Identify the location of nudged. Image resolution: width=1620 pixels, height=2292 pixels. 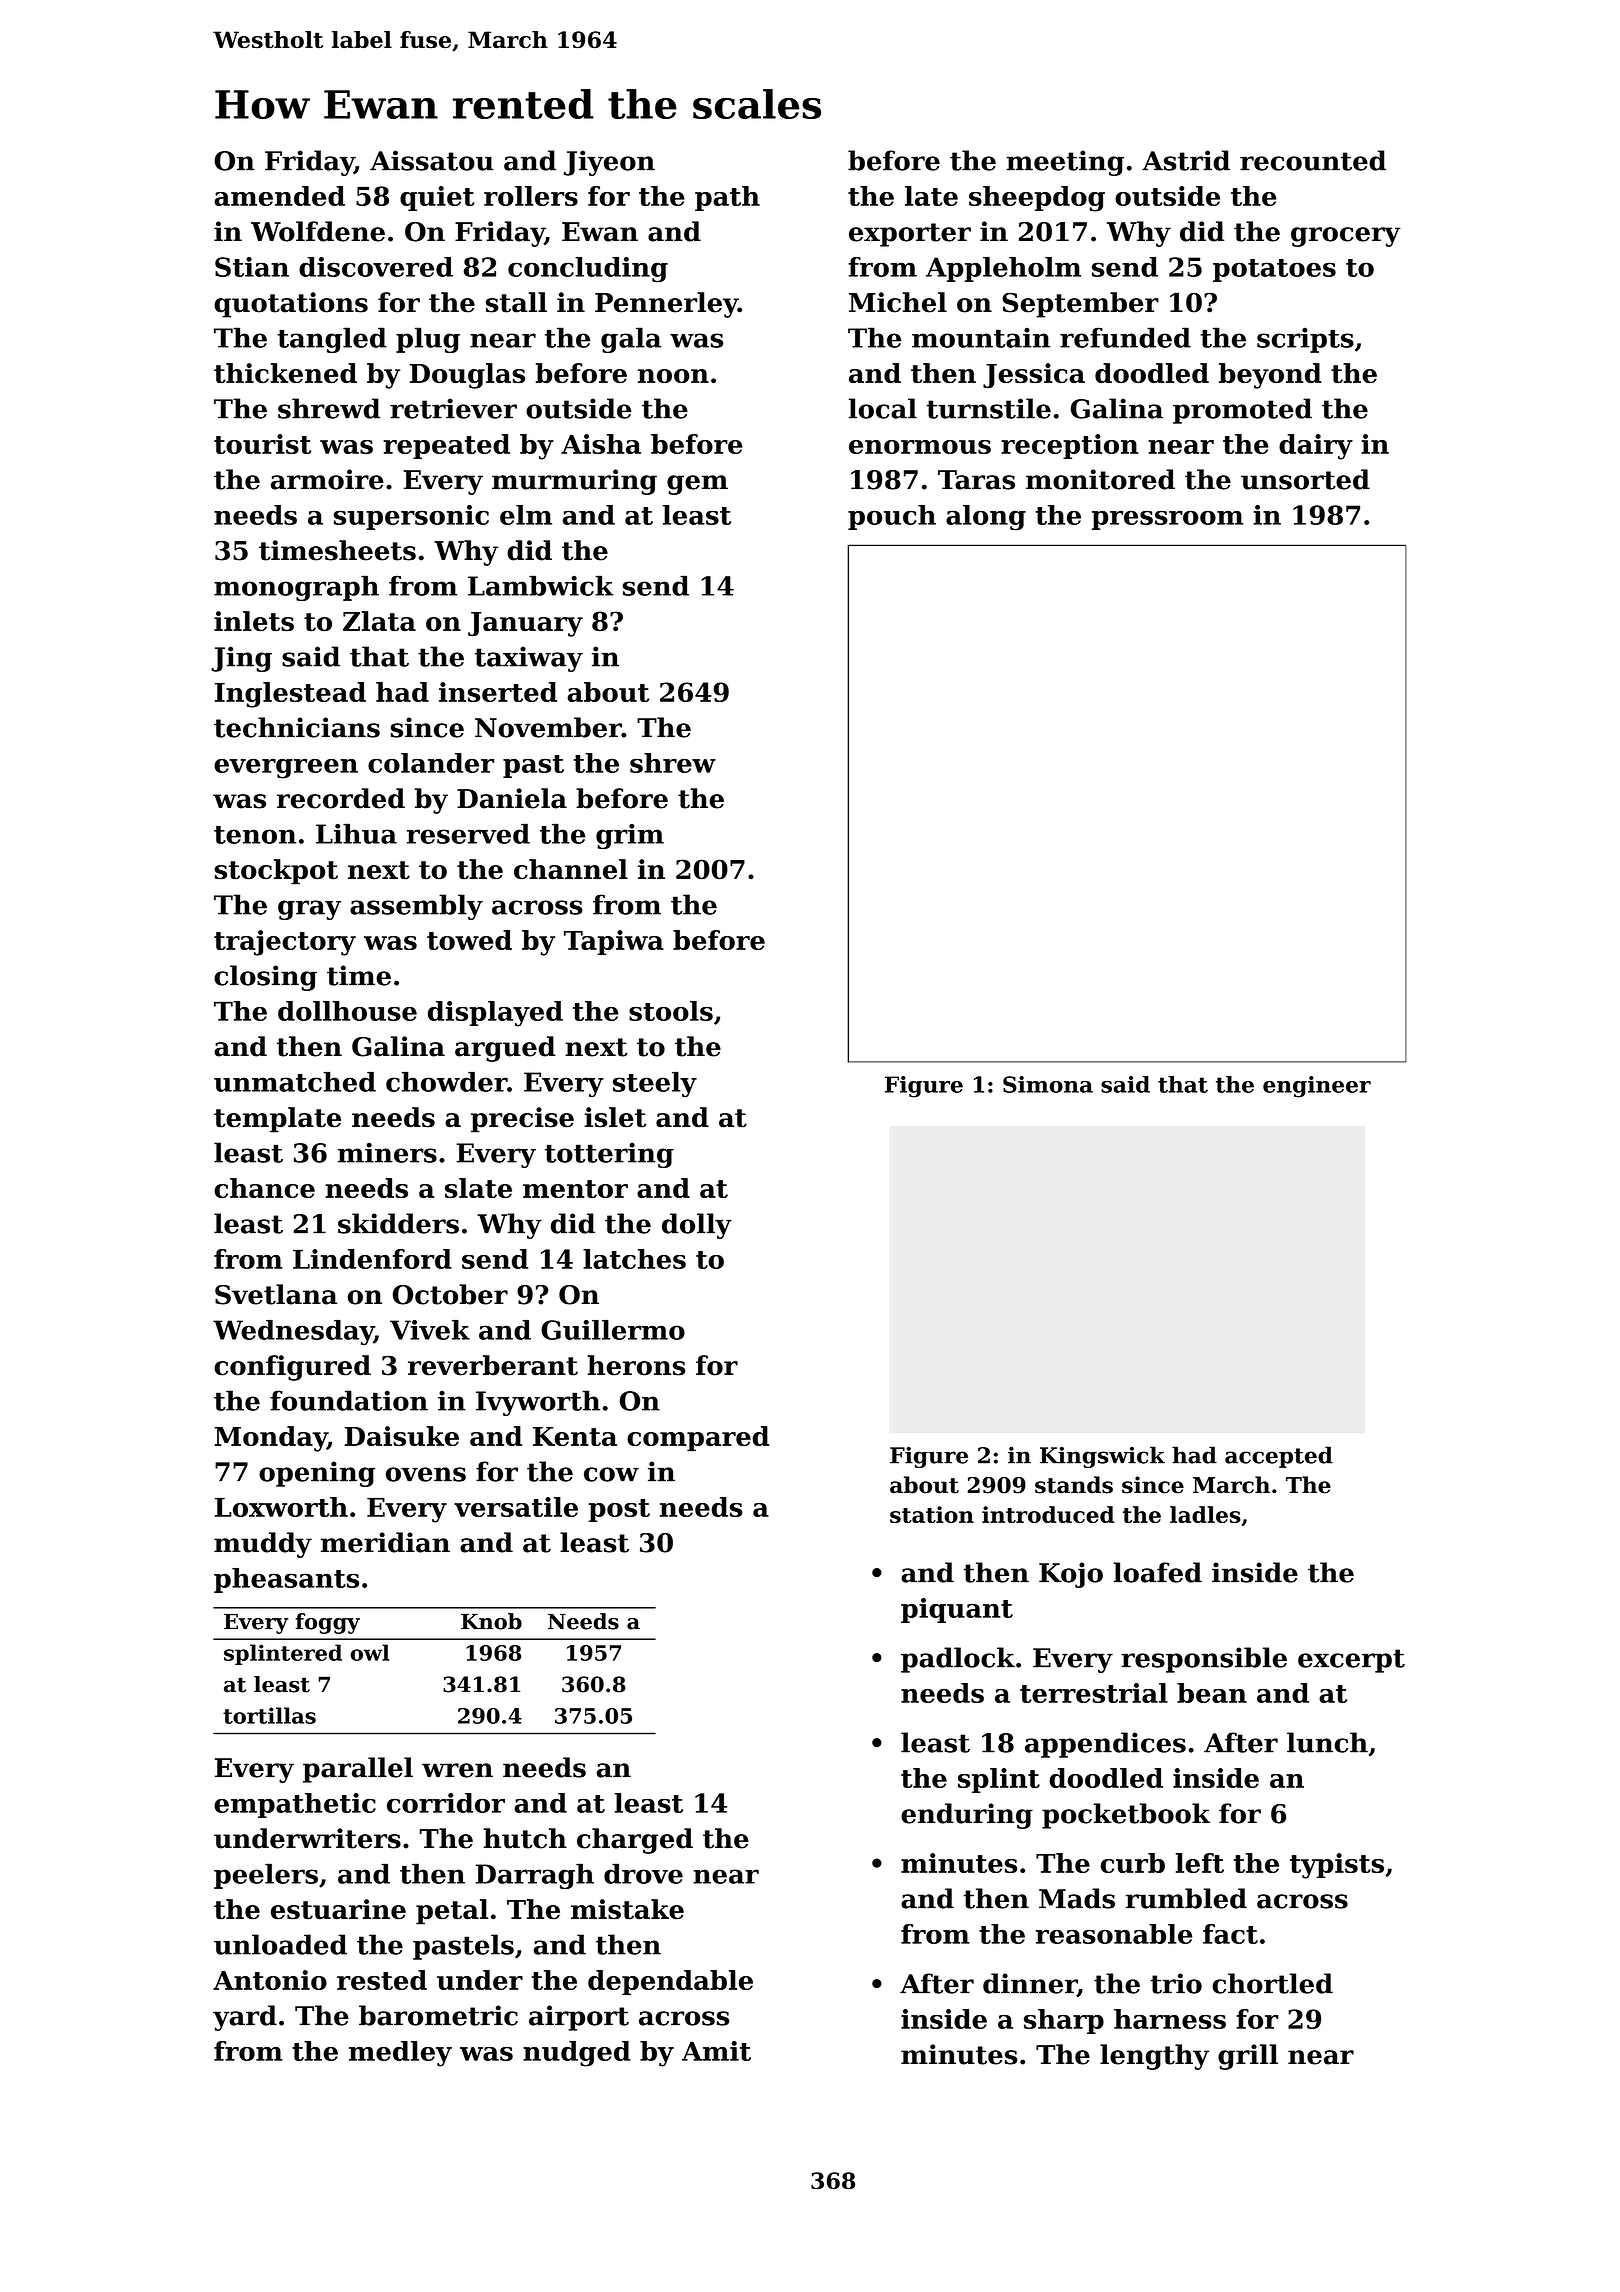
(577, 2054).
